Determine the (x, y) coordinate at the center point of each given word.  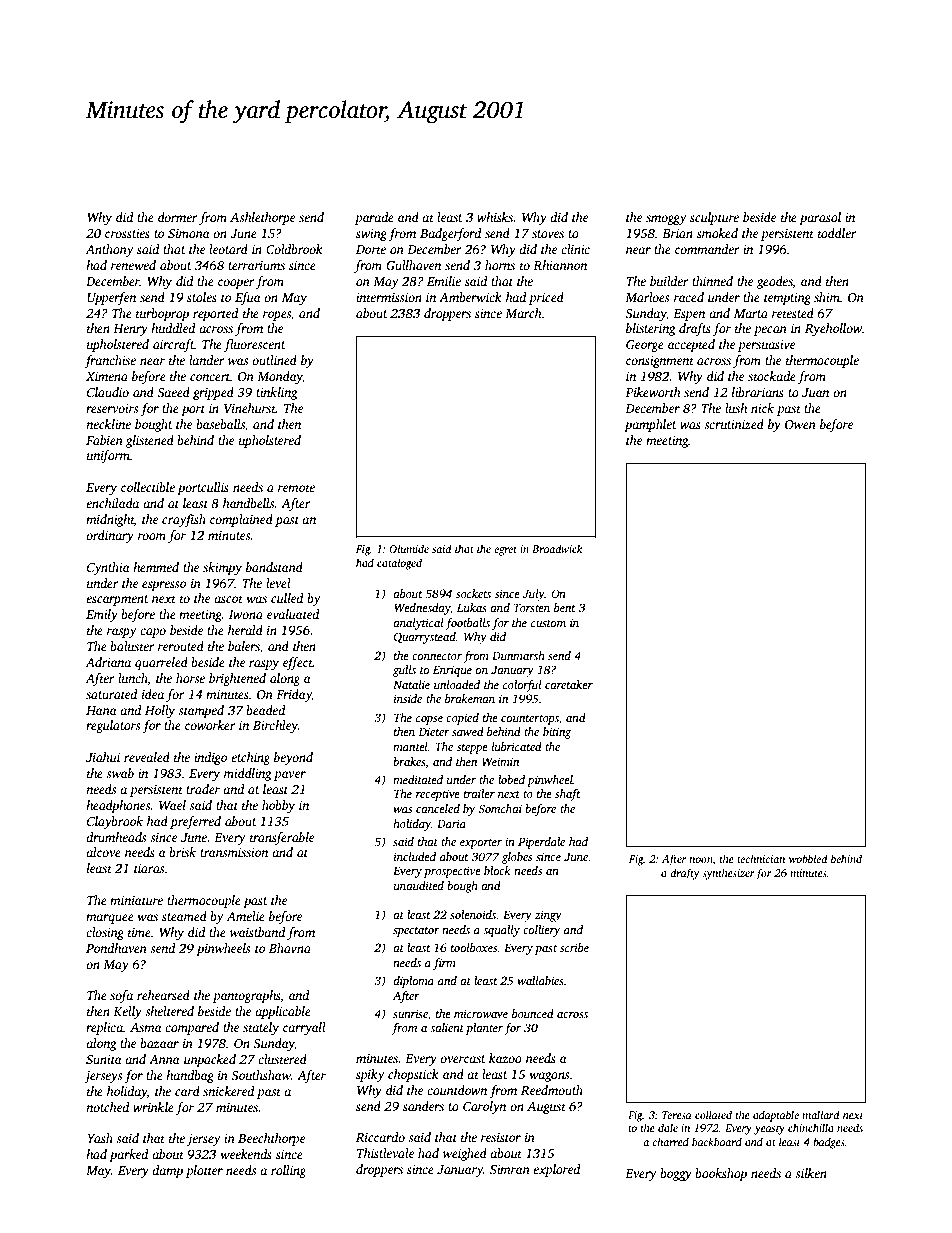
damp (167, 1171)
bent (565, 607)
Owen (800, 424)
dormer (178, 217)
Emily (102, 615)
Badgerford (451, 234)
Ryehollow (833, 329)
